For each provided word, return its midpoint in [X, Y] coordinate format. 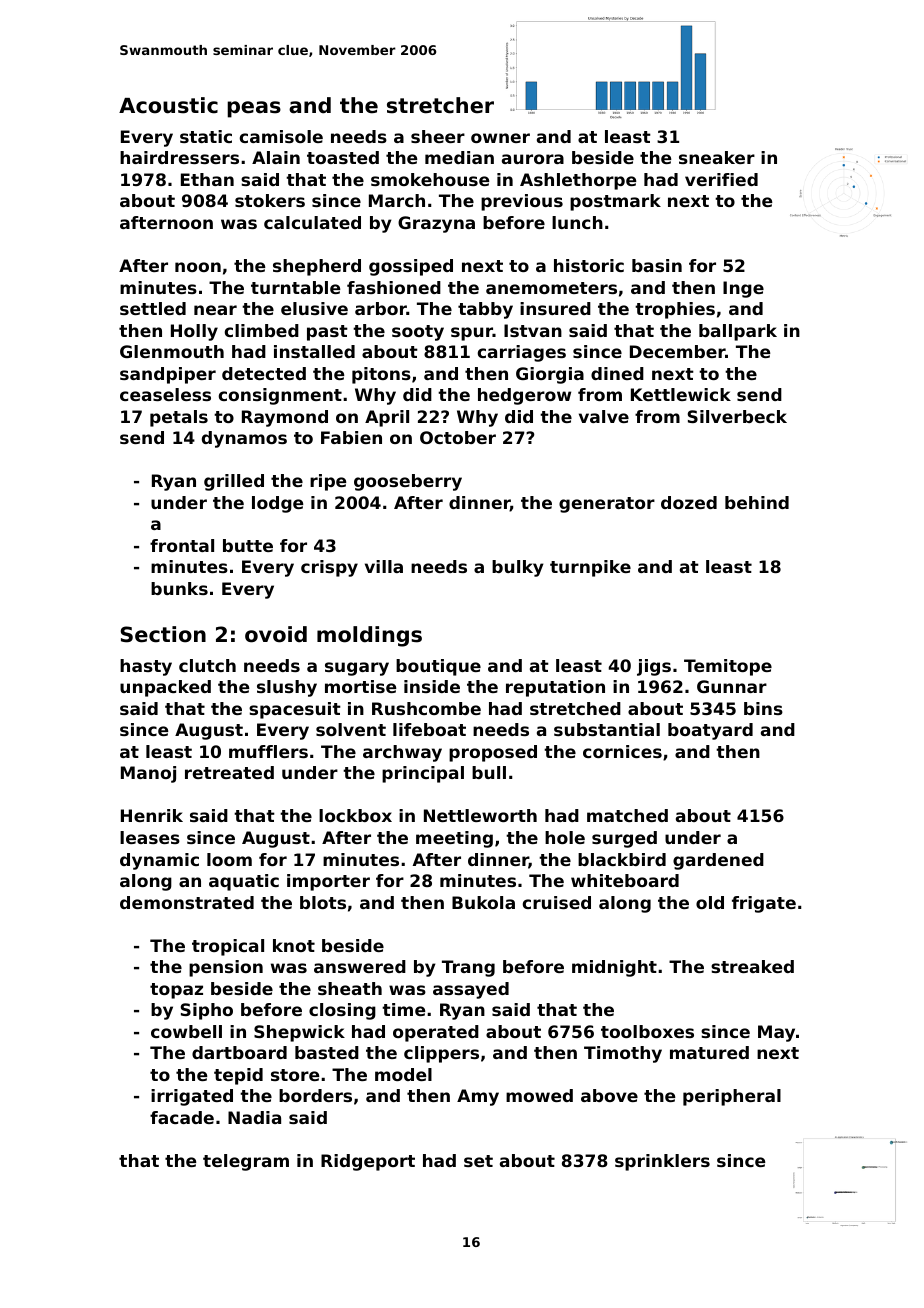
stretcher [440, 105]
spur [472, 334]
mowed [539, 1095]
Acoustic [168, 105]
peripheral [732, 1097]
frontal [182, 545]
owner [500, 138]
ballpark [738, 332]
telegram [246, 1162]
